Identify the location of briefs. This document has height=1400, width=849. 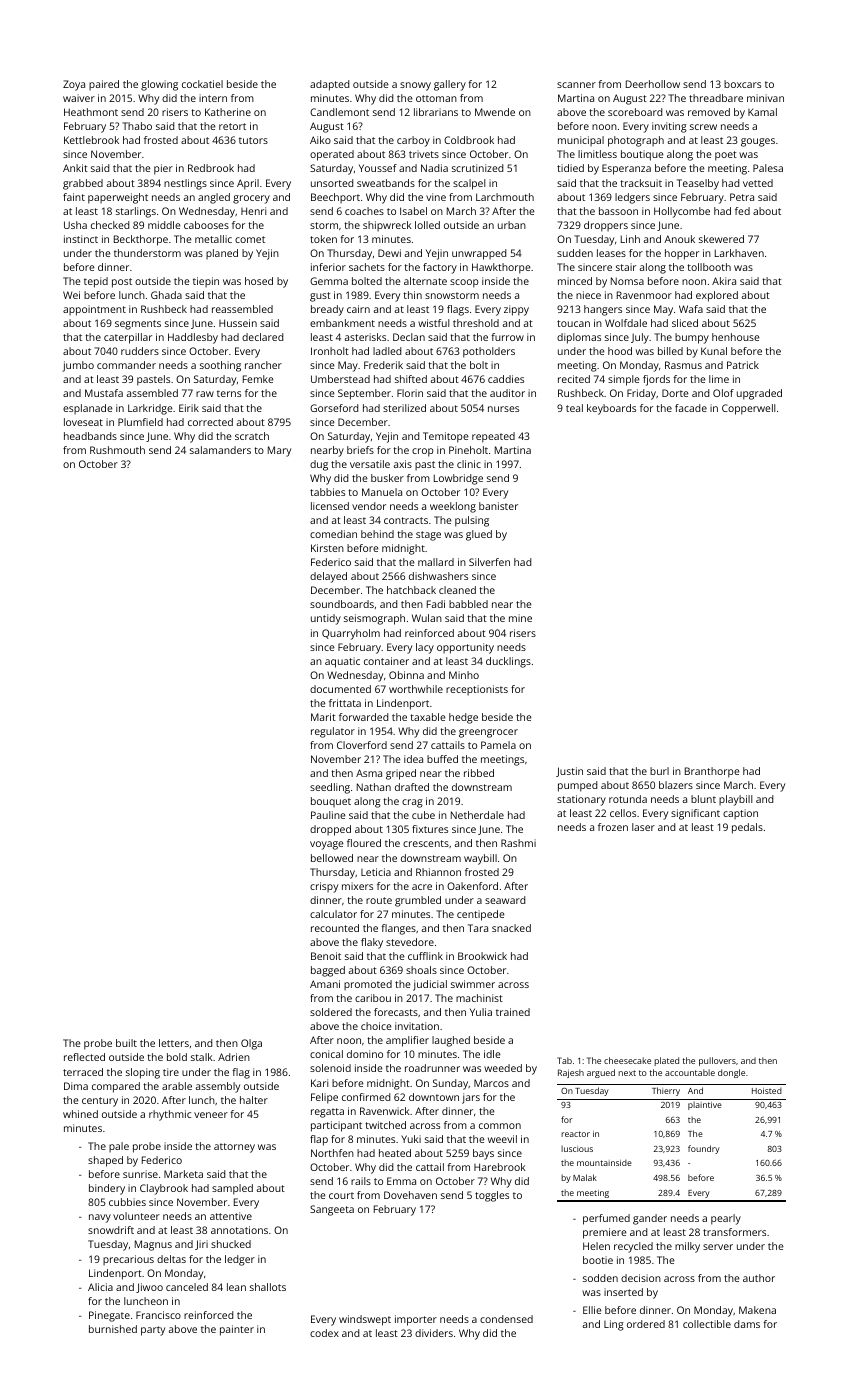
(360, 450).
